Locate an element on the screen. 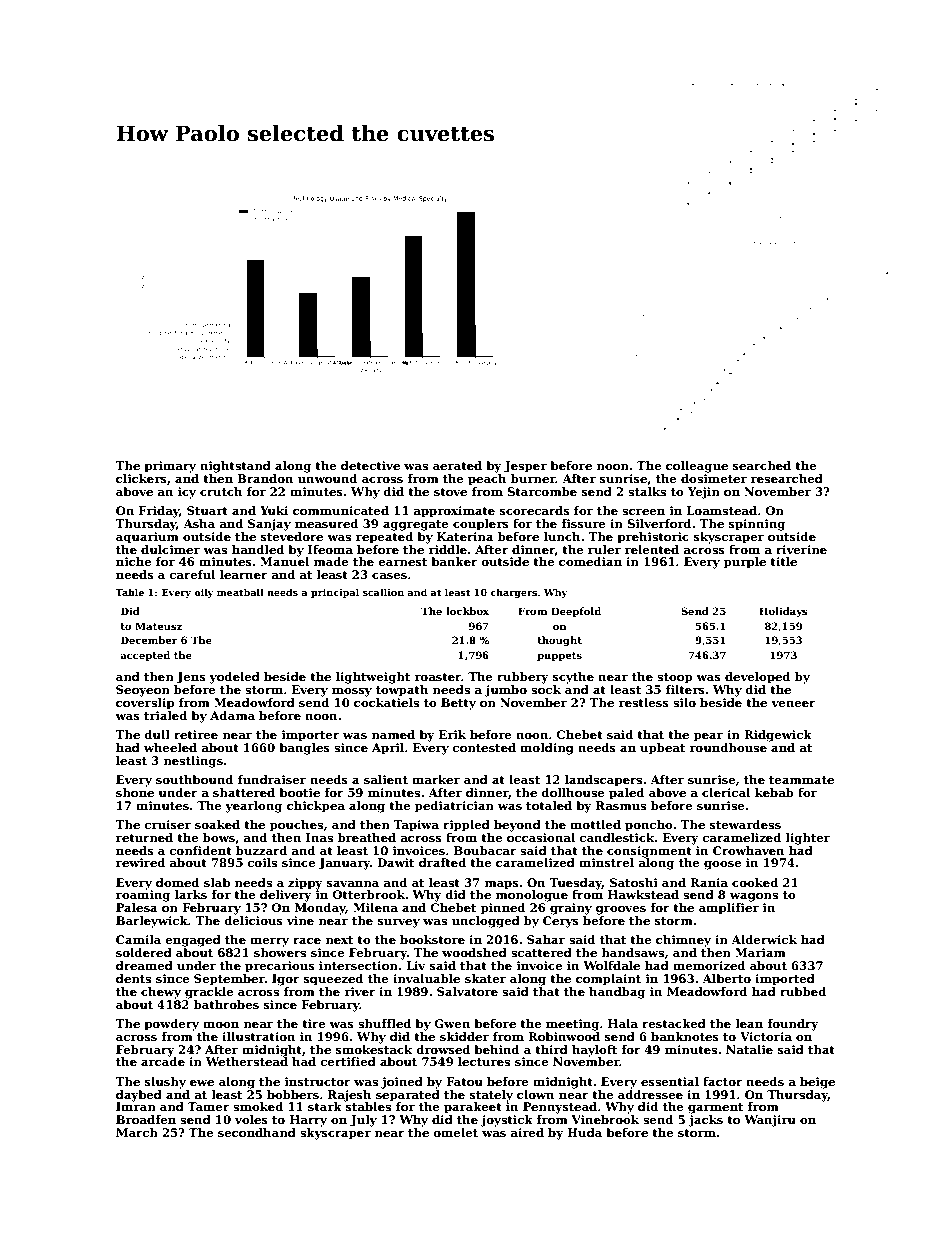 The image size is (952, 1233). primary is located at coordinates (170, 467).
